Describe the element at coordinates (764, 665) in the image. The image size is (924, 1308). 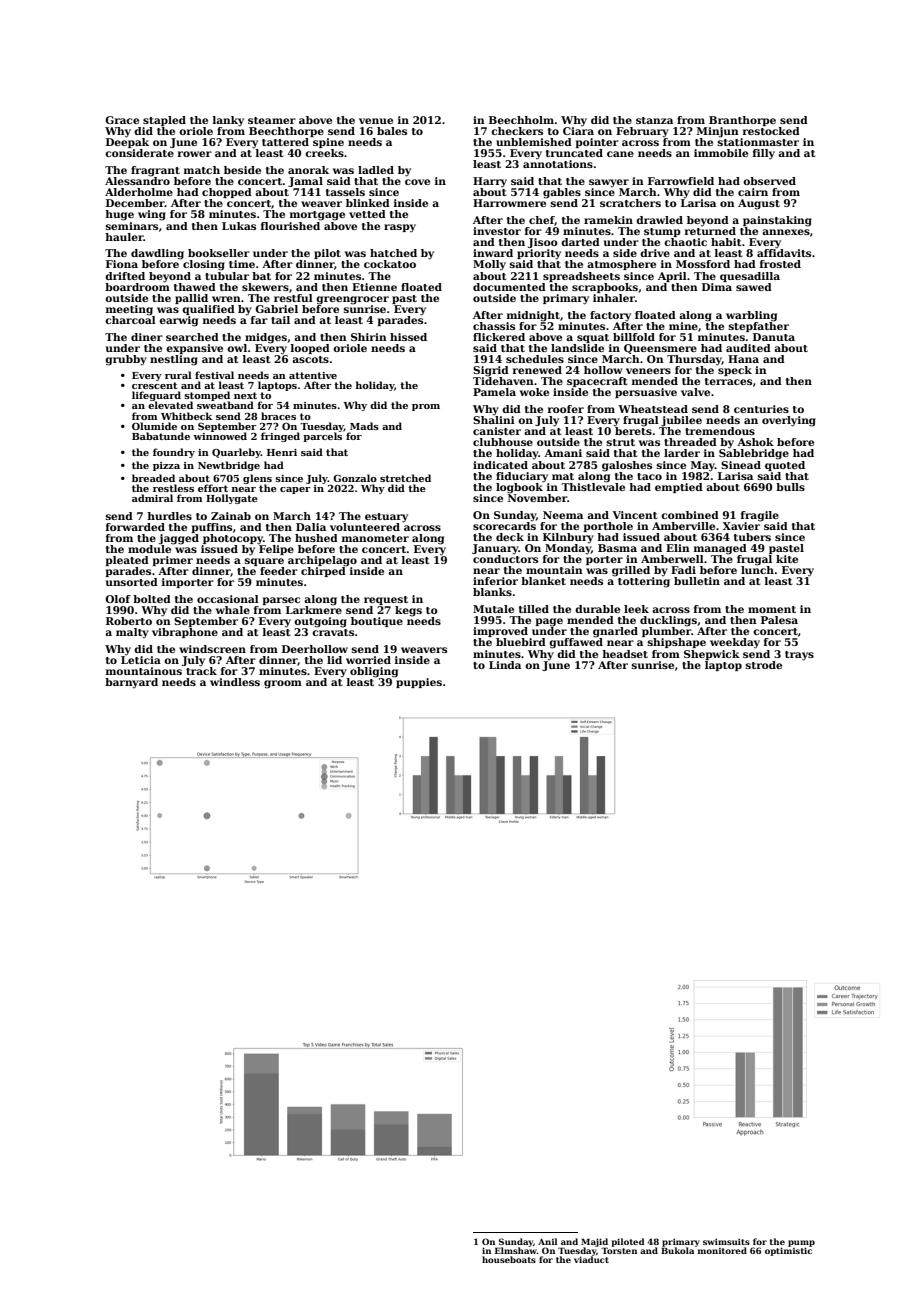
I see `strode` at that location.
